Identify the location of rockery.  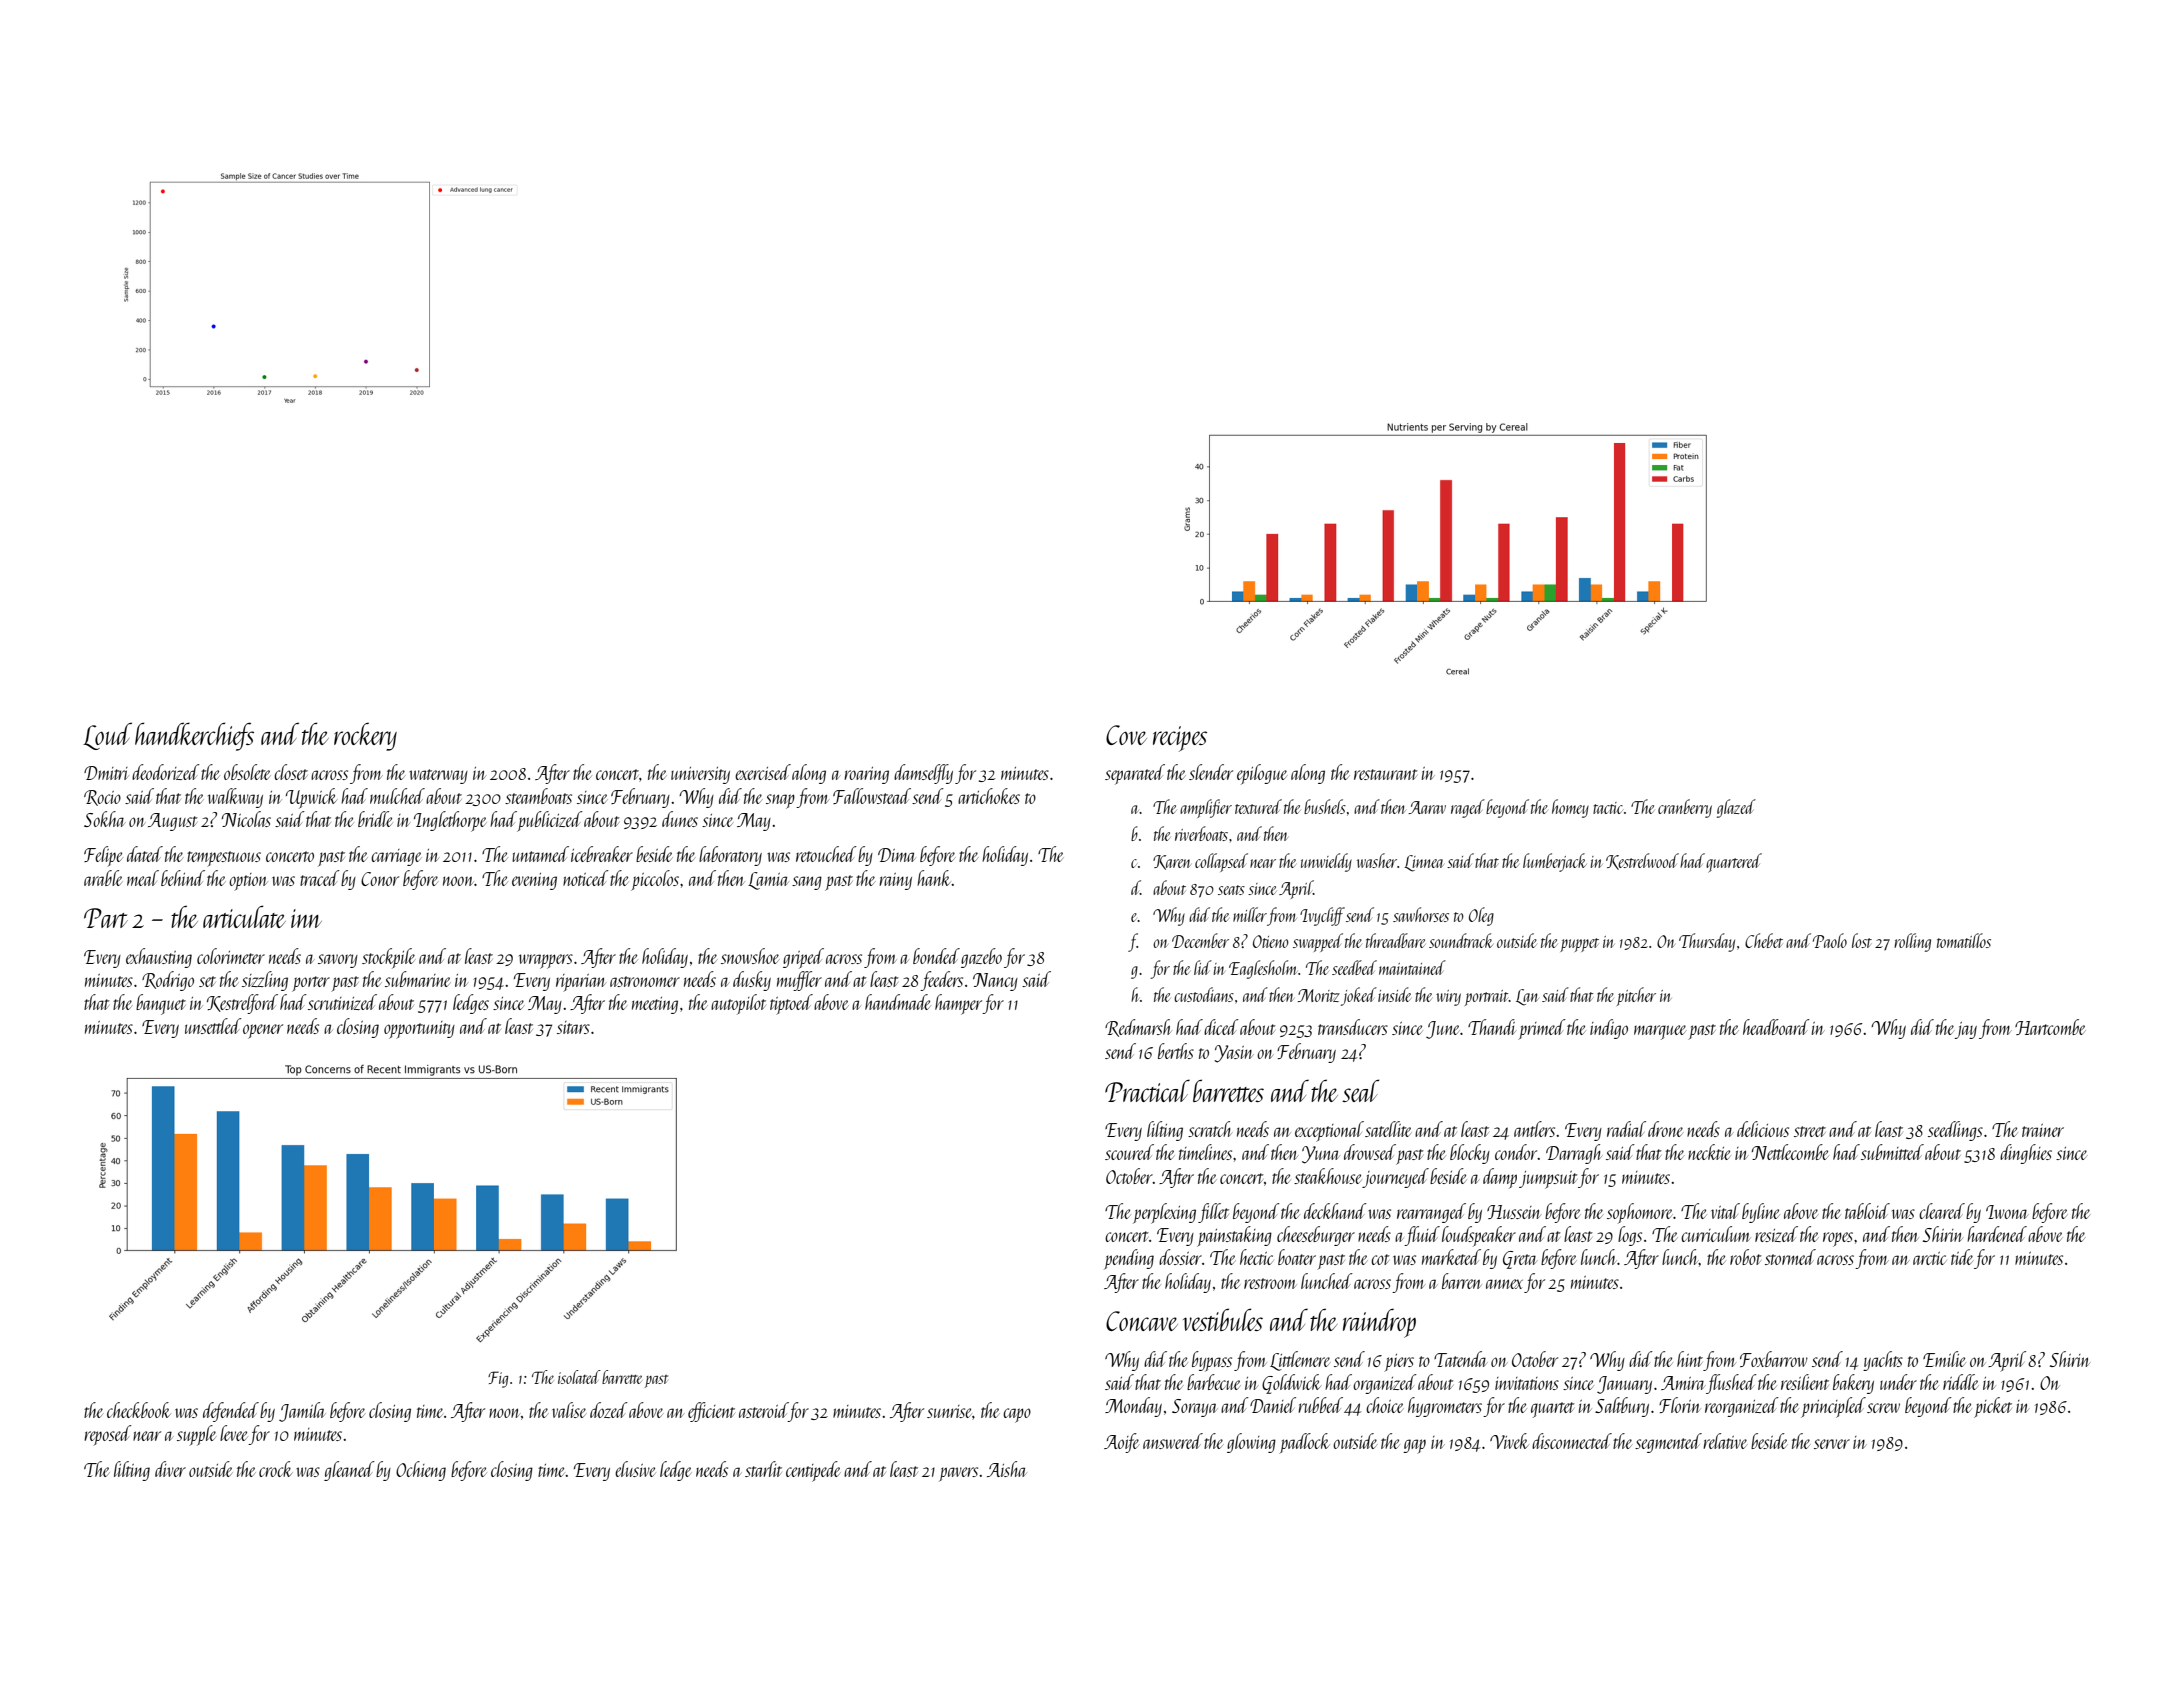
(365, 737).
